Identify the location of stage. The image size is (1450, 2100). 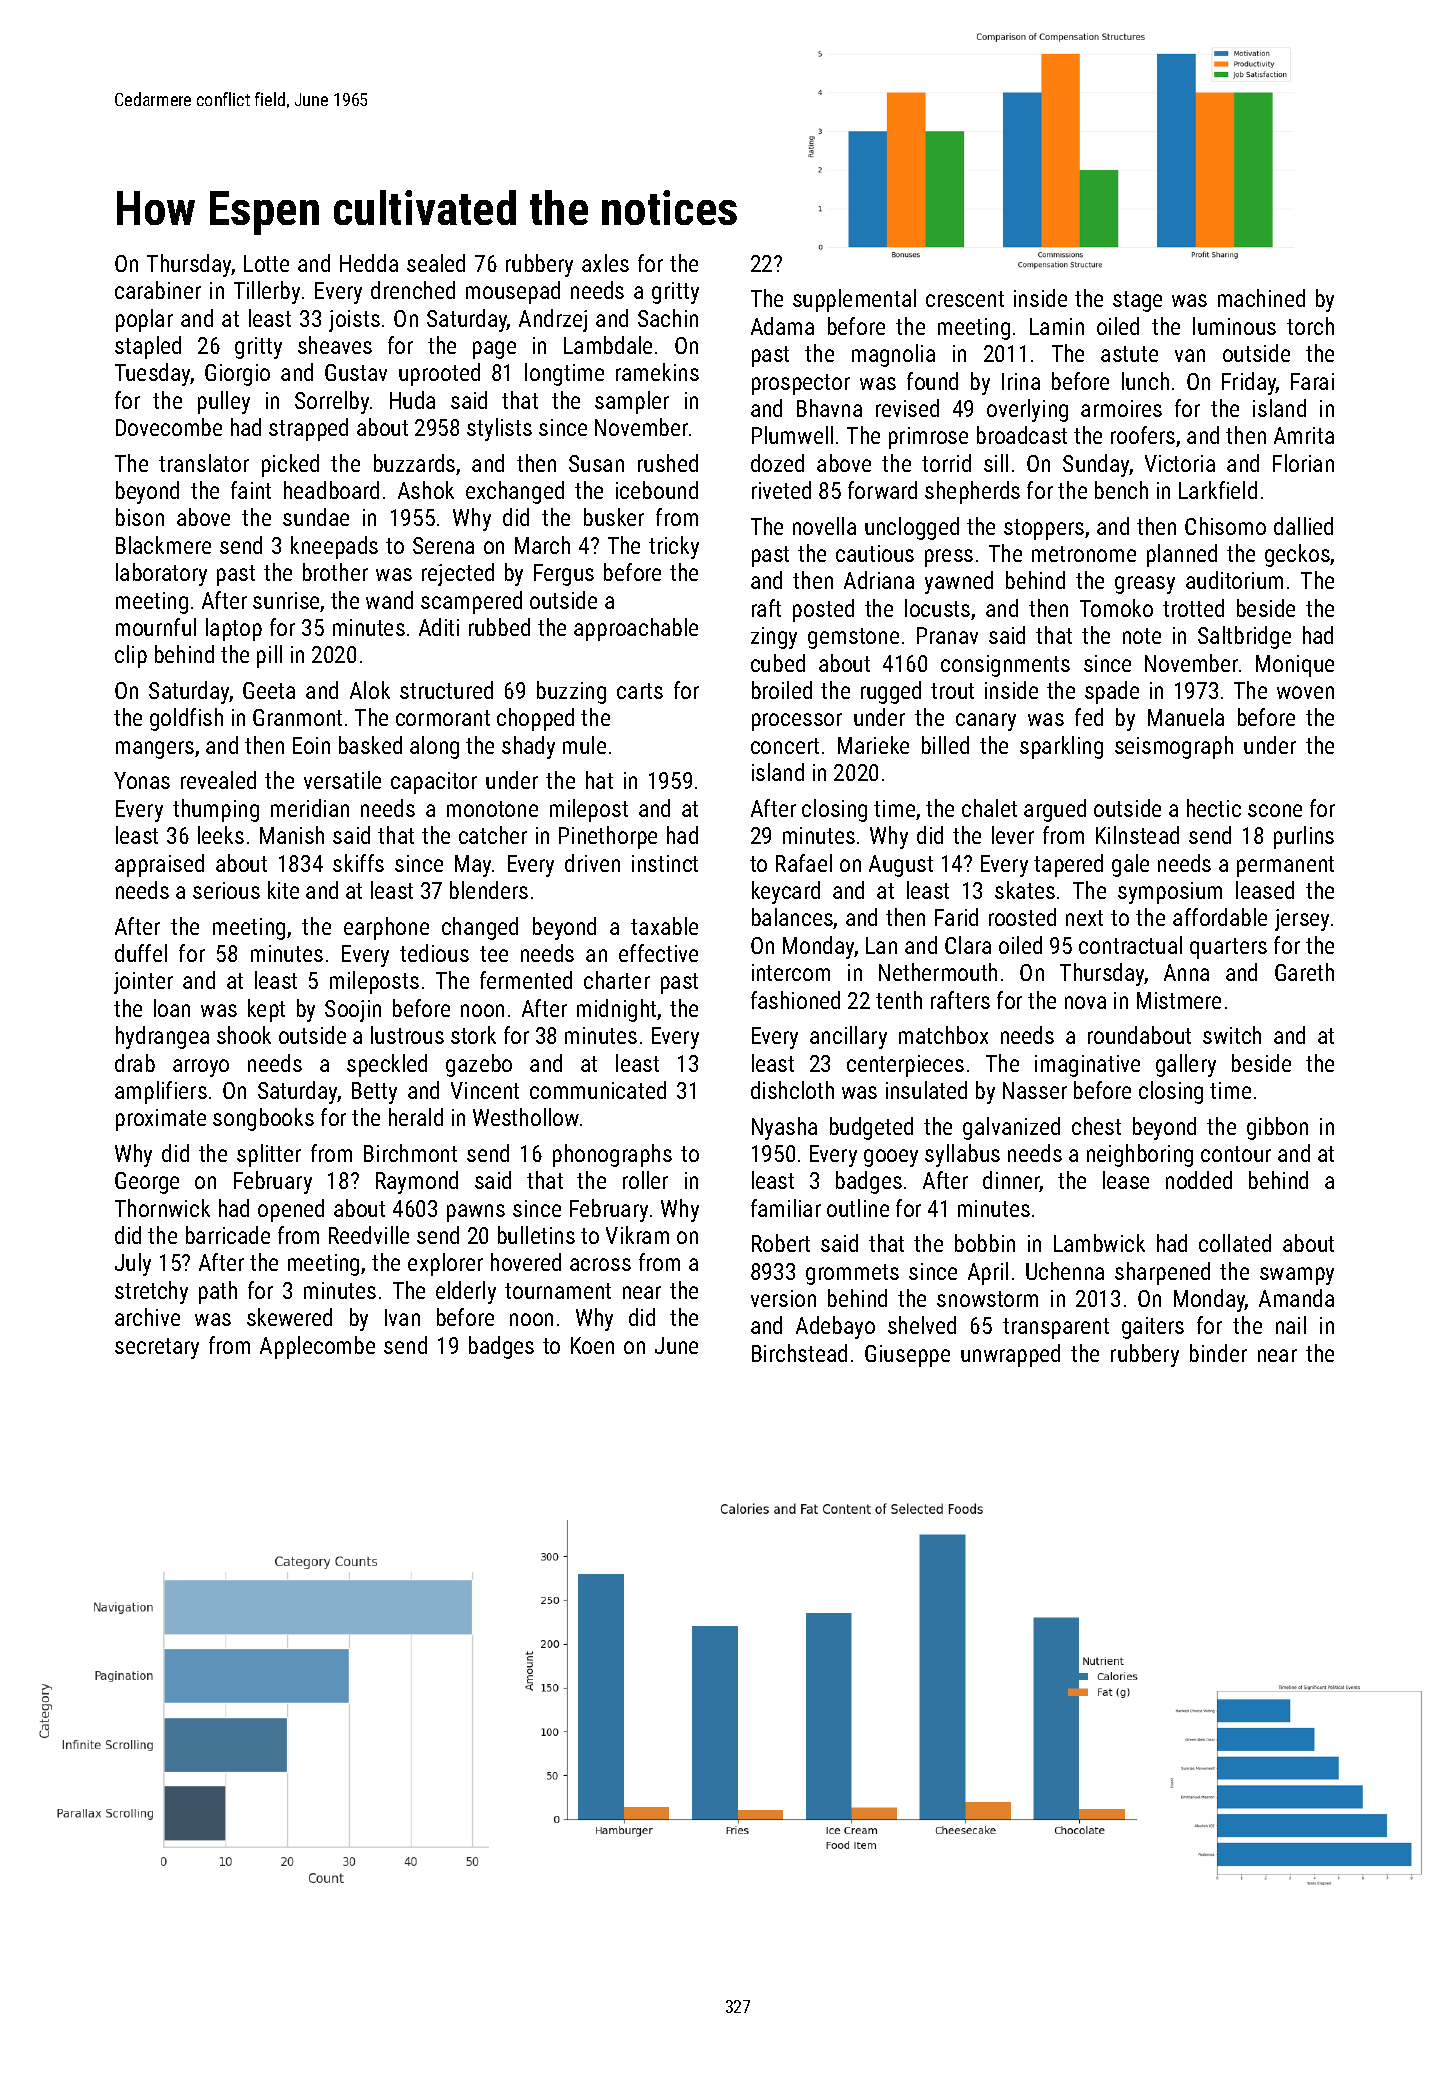
(1137, 301).
